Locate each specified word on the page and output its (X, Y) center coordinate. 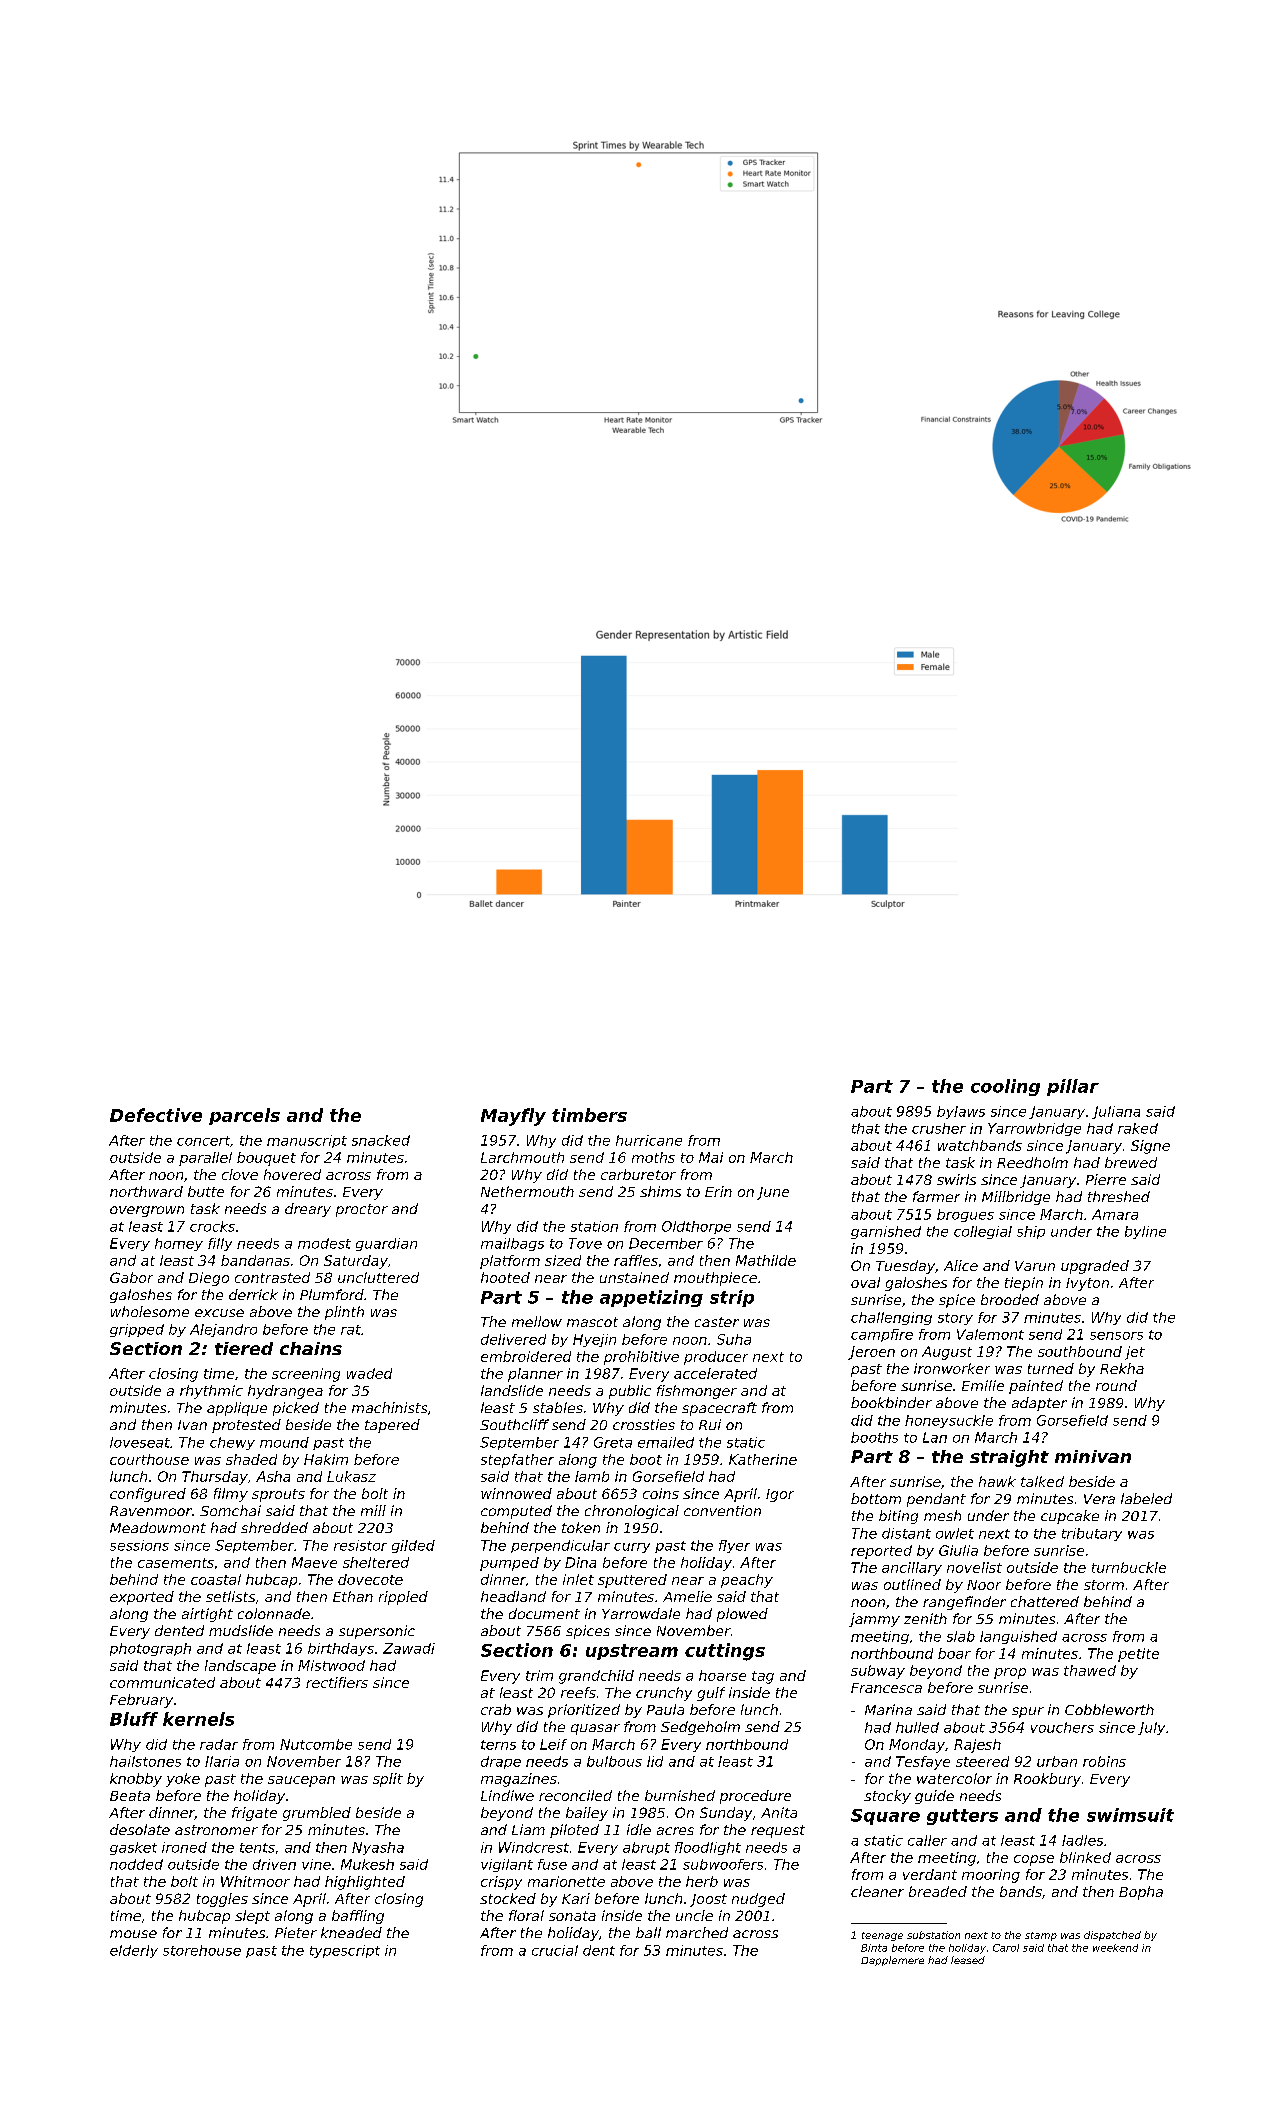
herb (702, 1881)
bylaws (961, 1112)
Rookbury (1047, 1780)
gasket (133, 1848)
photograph (150, 1649)
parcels (244, 1116)
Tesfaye (923, 1763)
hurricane (649, 1140)
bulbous (614, 1761)
